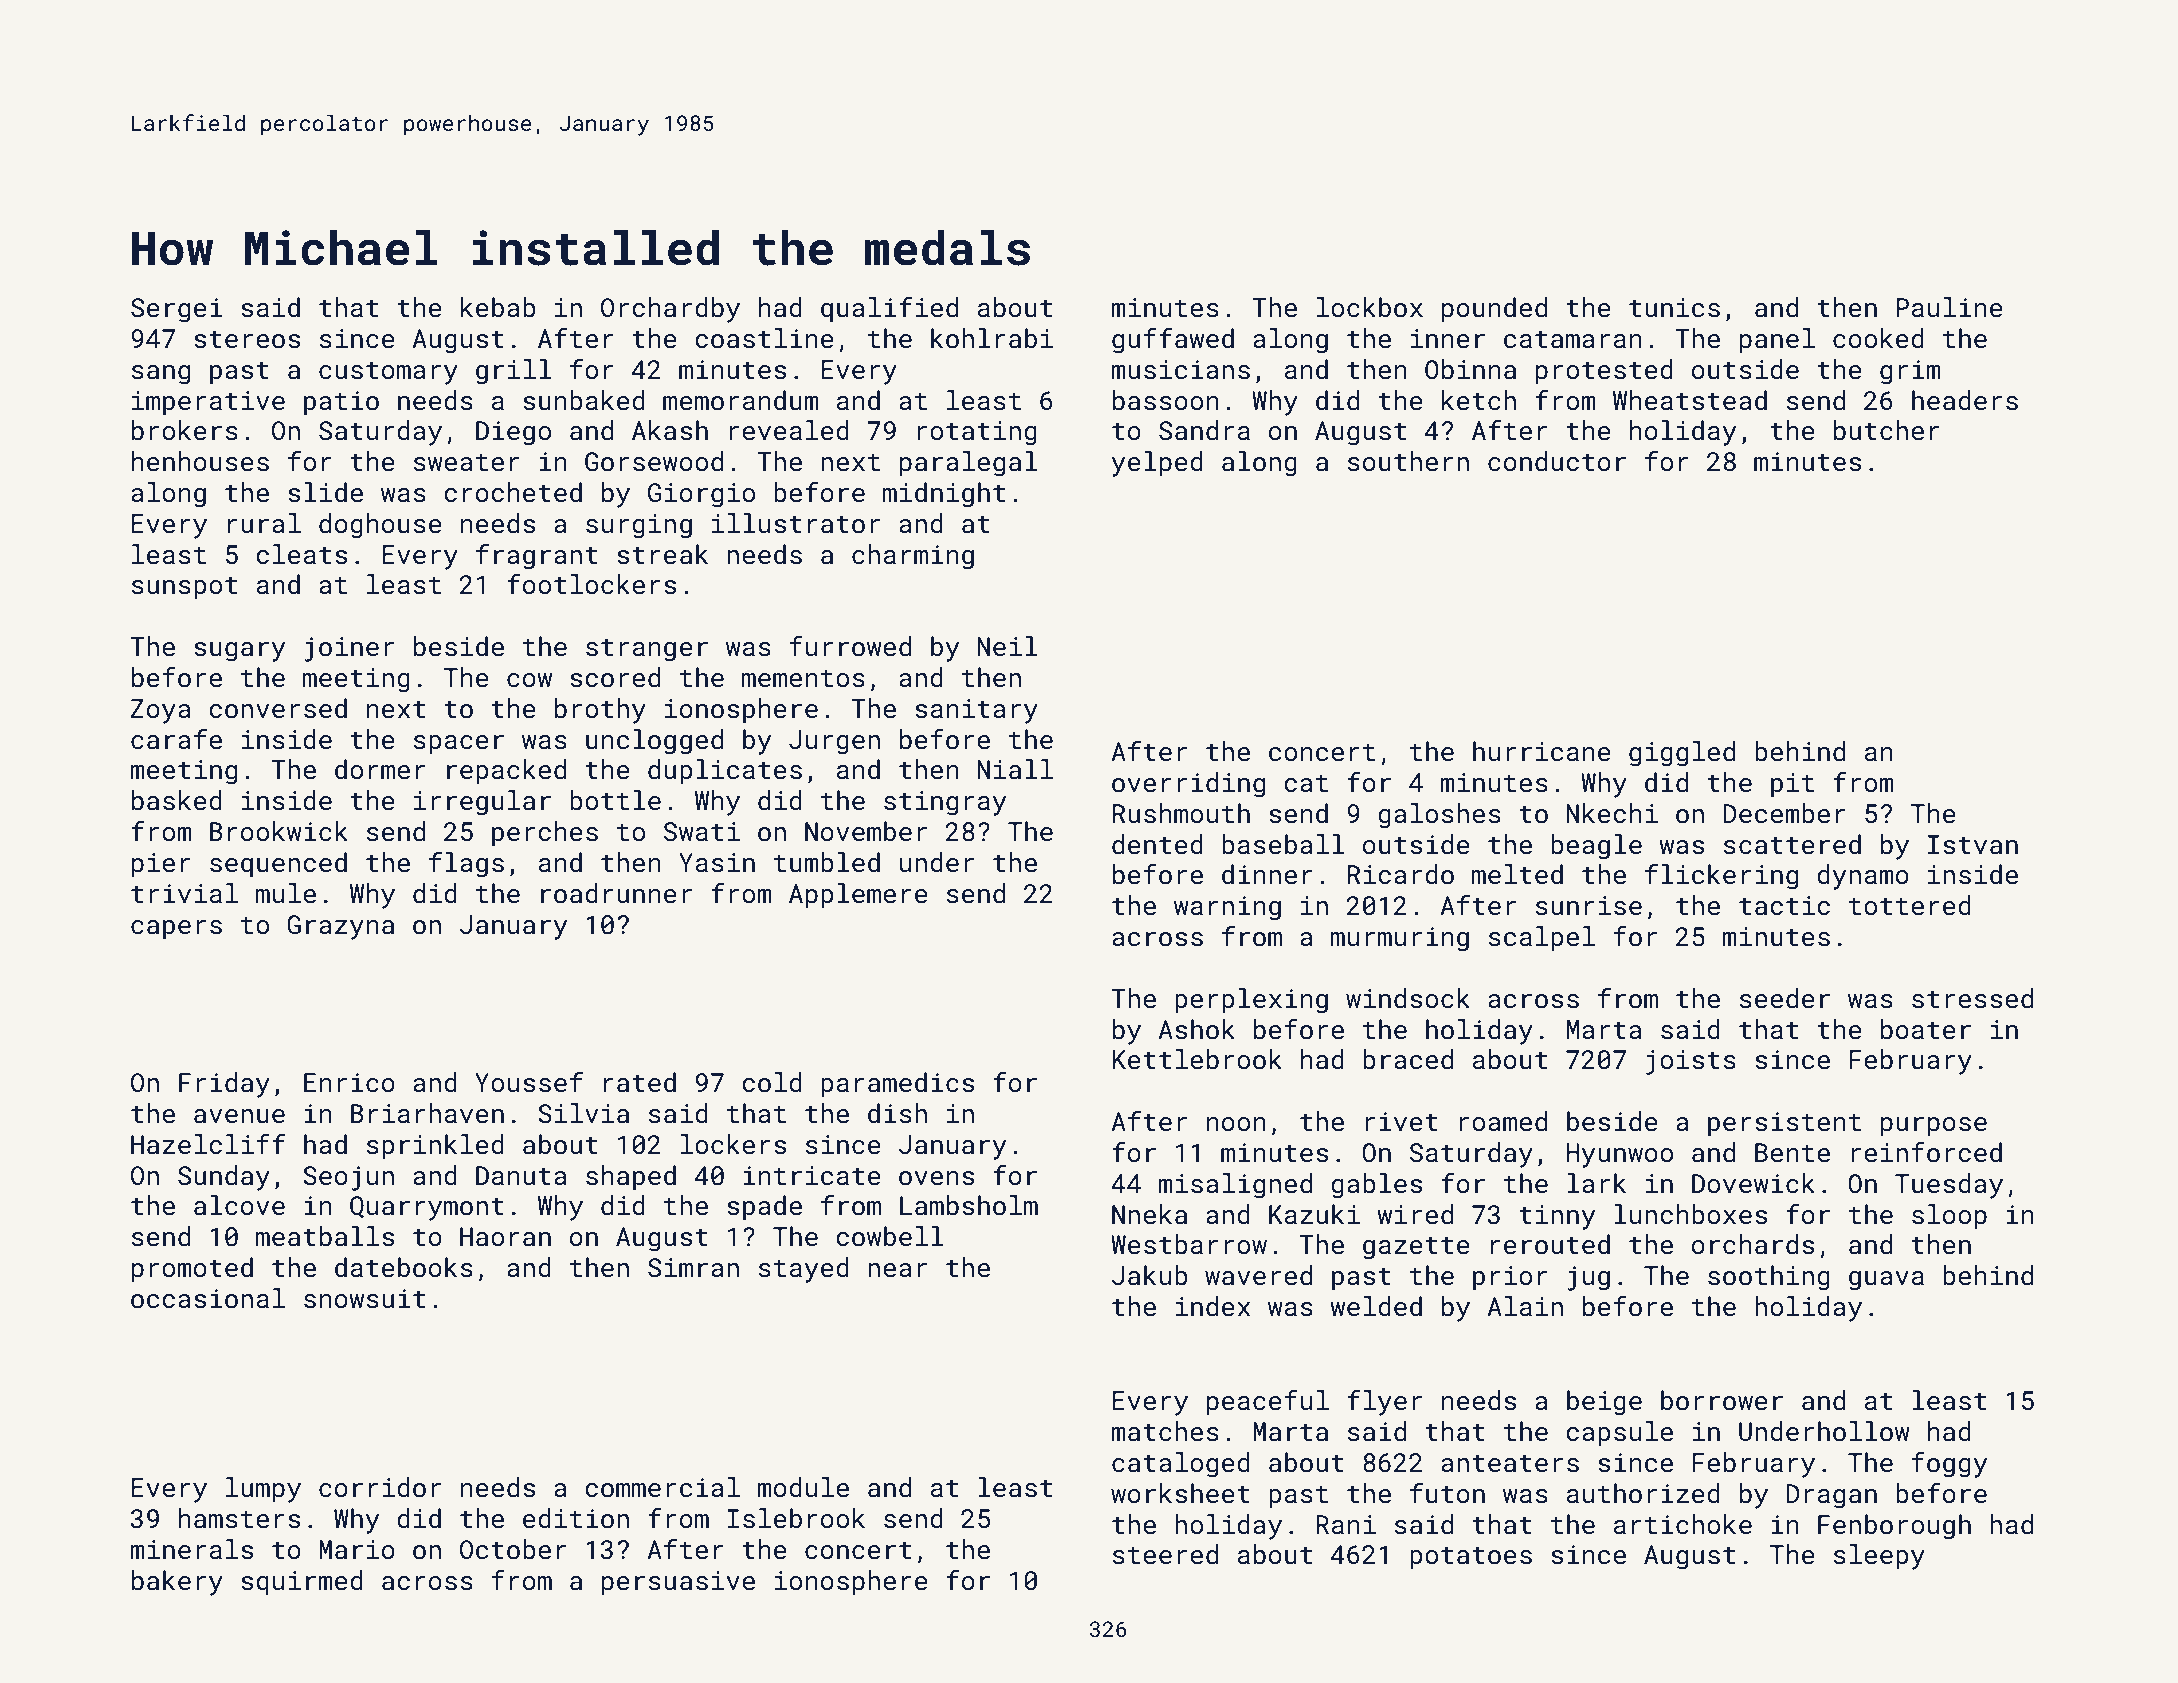 This screenshot has height=1683, width=2178. Describe the element at coordinates (1165, 1431) in the screenshot. I see `matches` at that location.
